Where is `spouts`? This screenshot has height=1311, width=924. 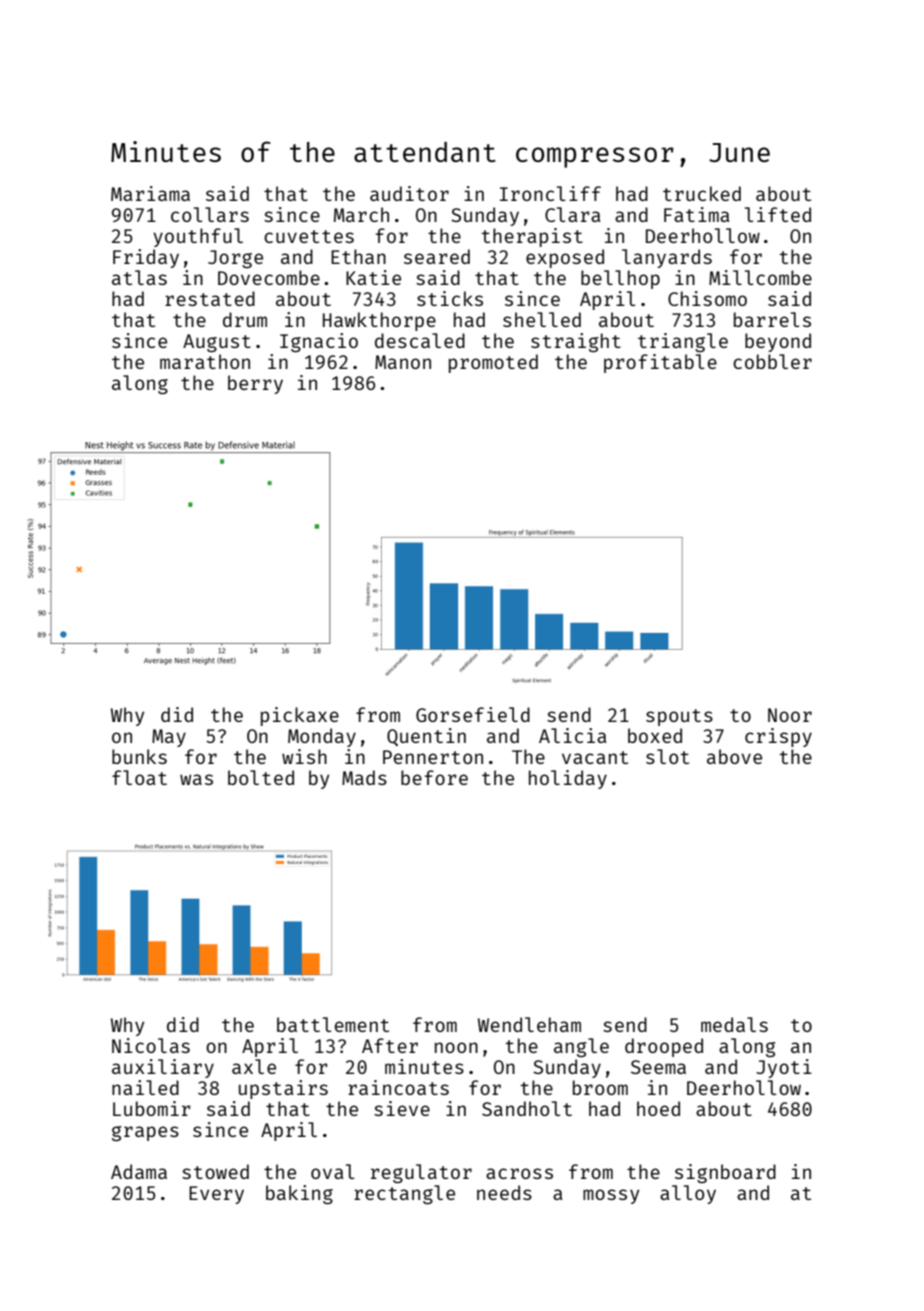 spouts is located at coordinates (679, 717).
